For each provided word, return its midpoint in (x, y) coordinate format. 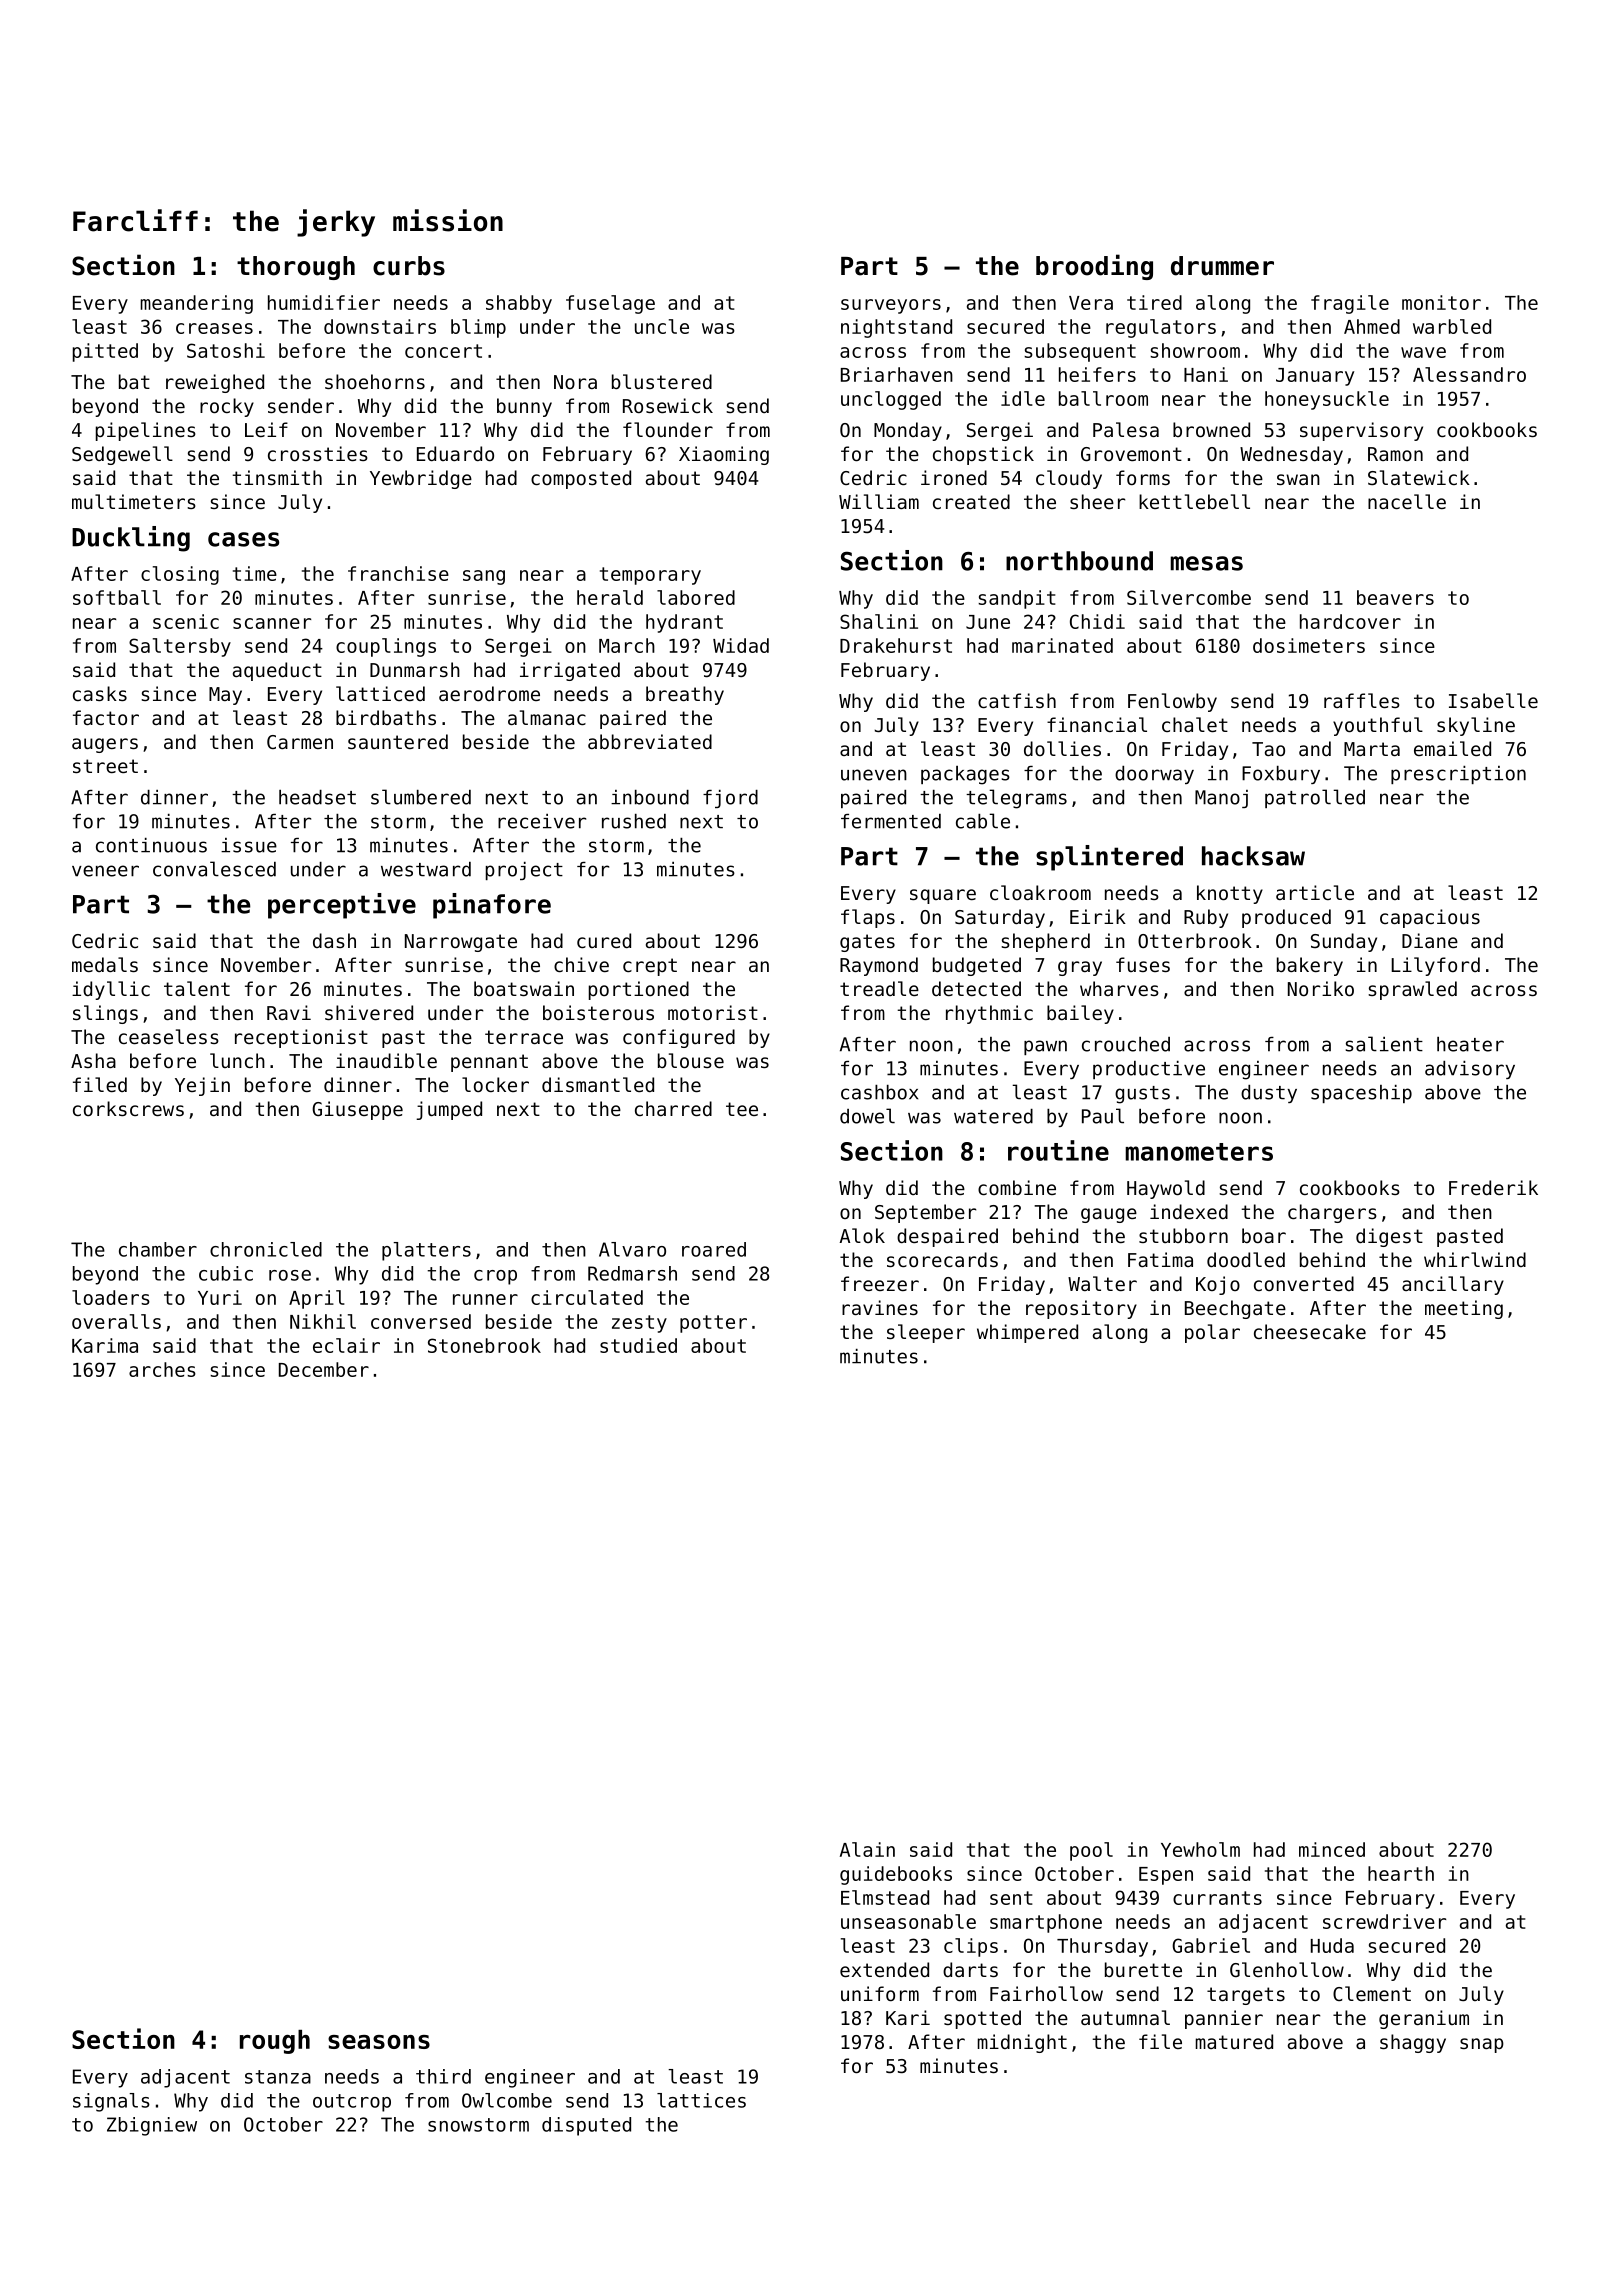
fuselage (610, 304)
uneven (874, 775)
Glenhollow (1287, 1969)
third (443, 2076)
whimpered (1027, 1333)
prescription (1458, 775)
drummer (1222, 266)
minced (1332, 1849)
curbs (409, 266)
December (324, 1369)
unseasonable (908, 1921)
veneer (105, 871)
